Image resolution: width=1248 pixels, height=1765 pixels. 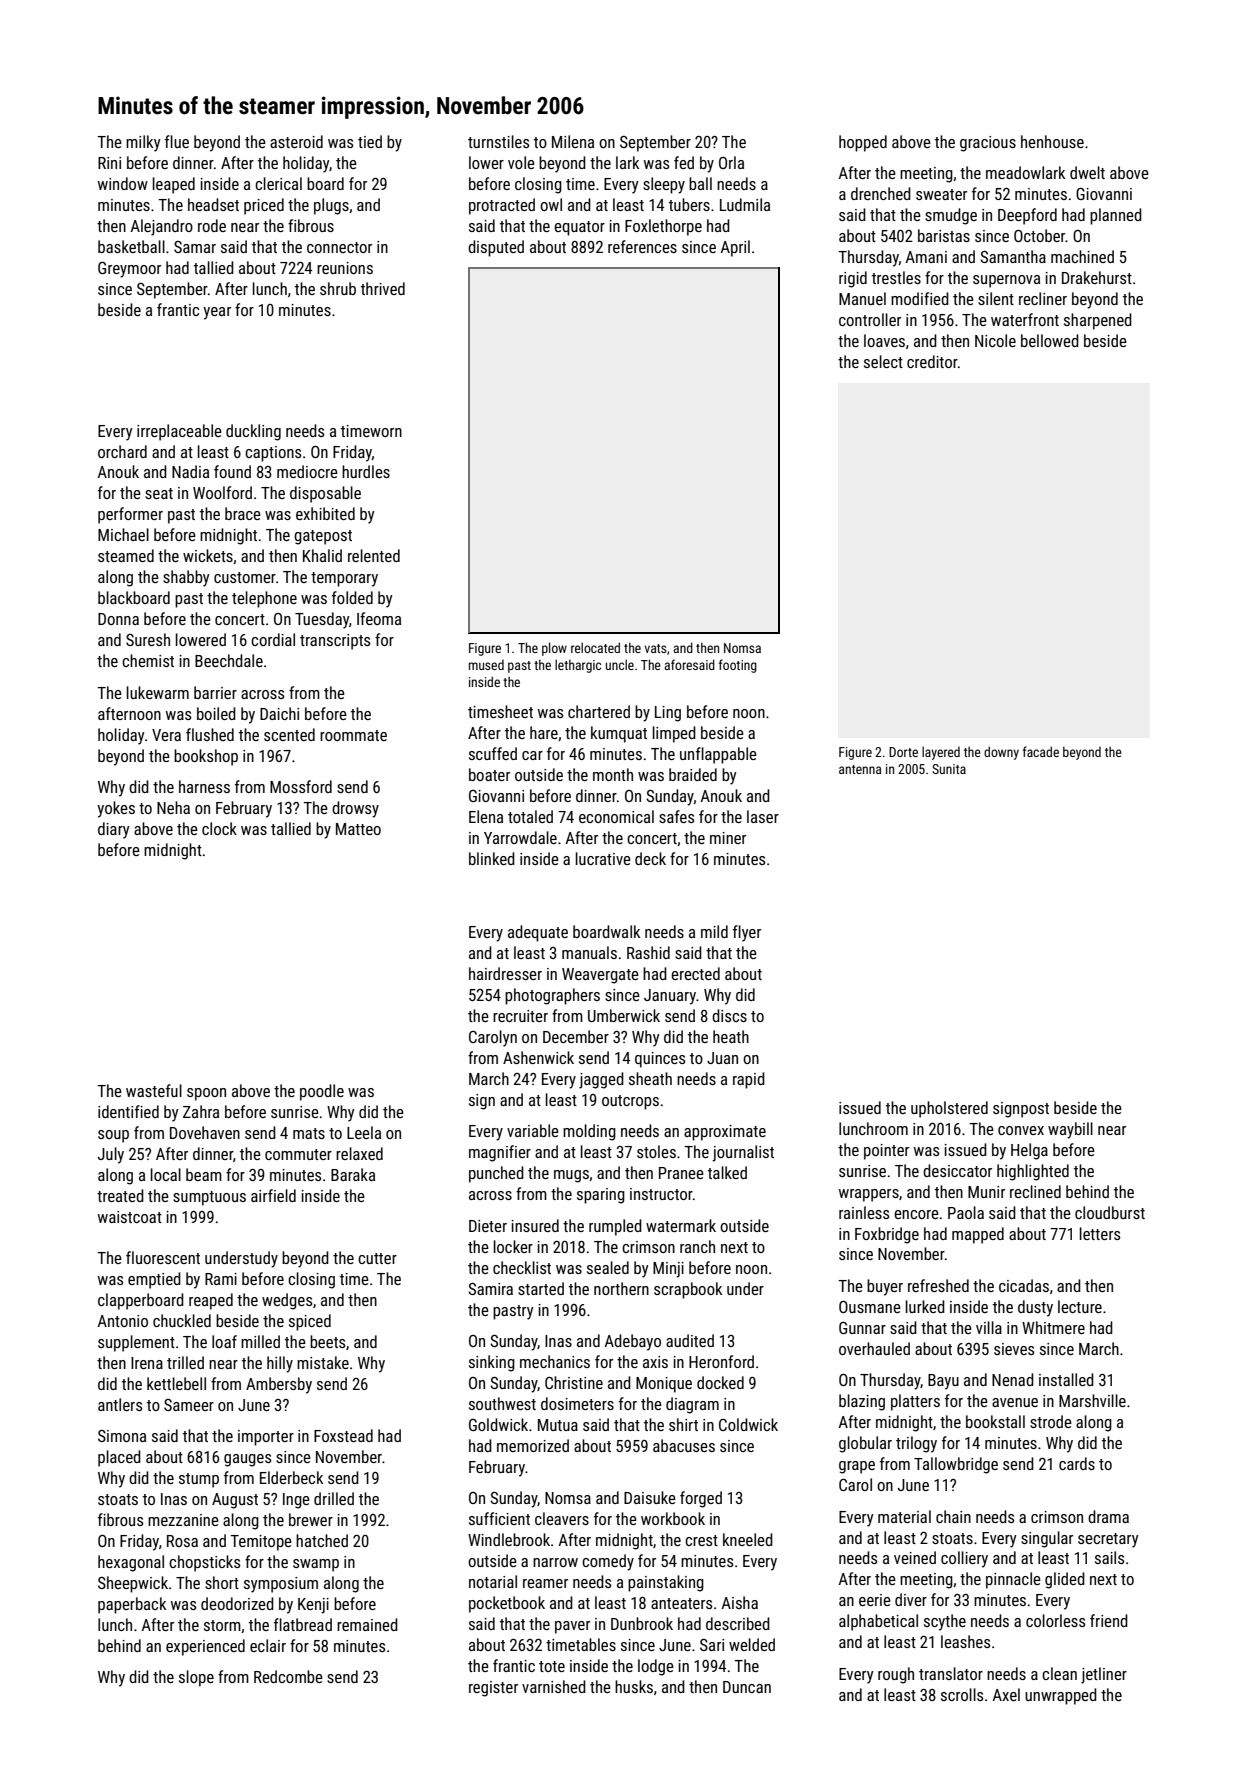 What do you see at coordinates (608, 1562) in the screenshot?
I see `comedy` at bounding box center [608, 1562].
